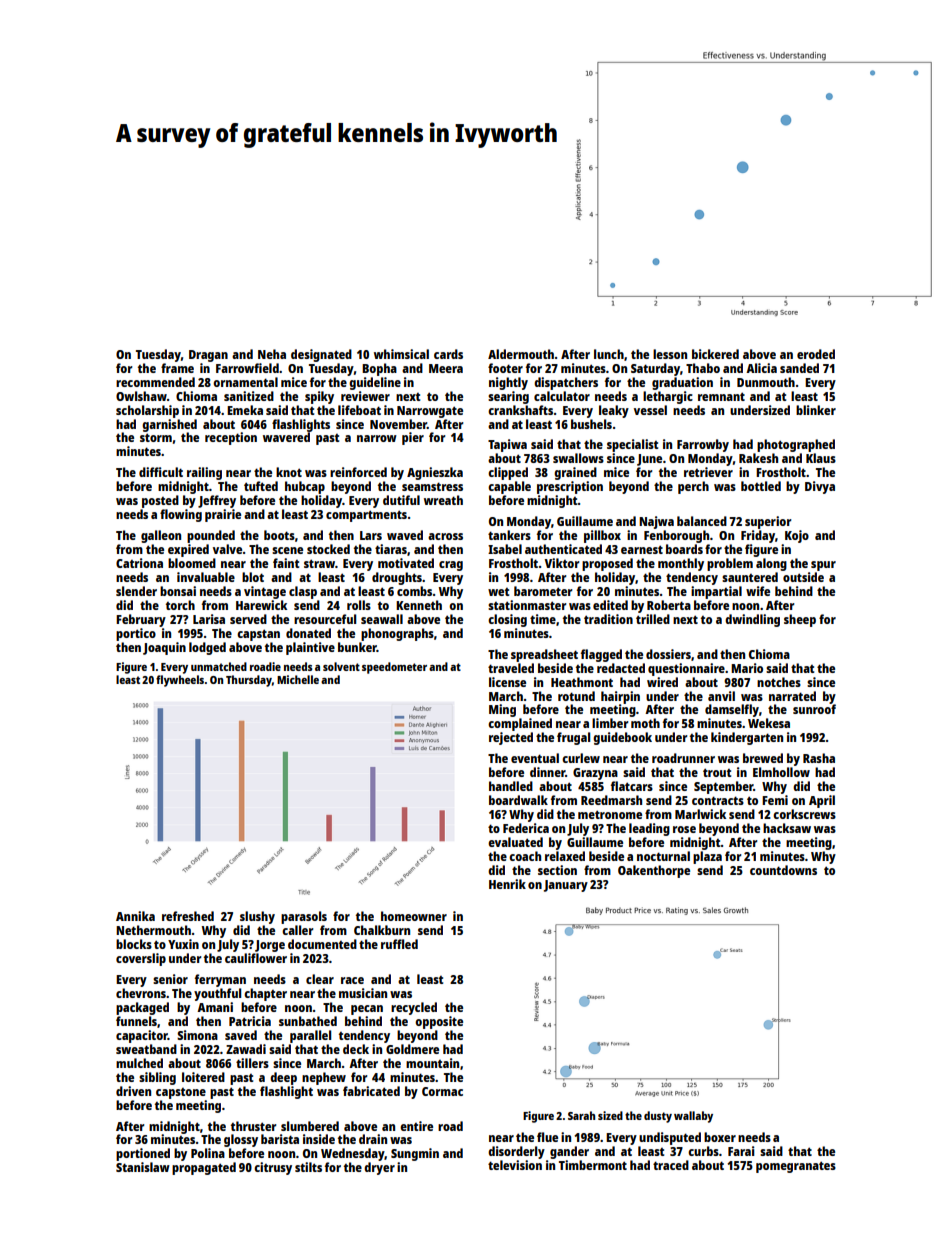  I want to click on wife, so click(758, 591).
